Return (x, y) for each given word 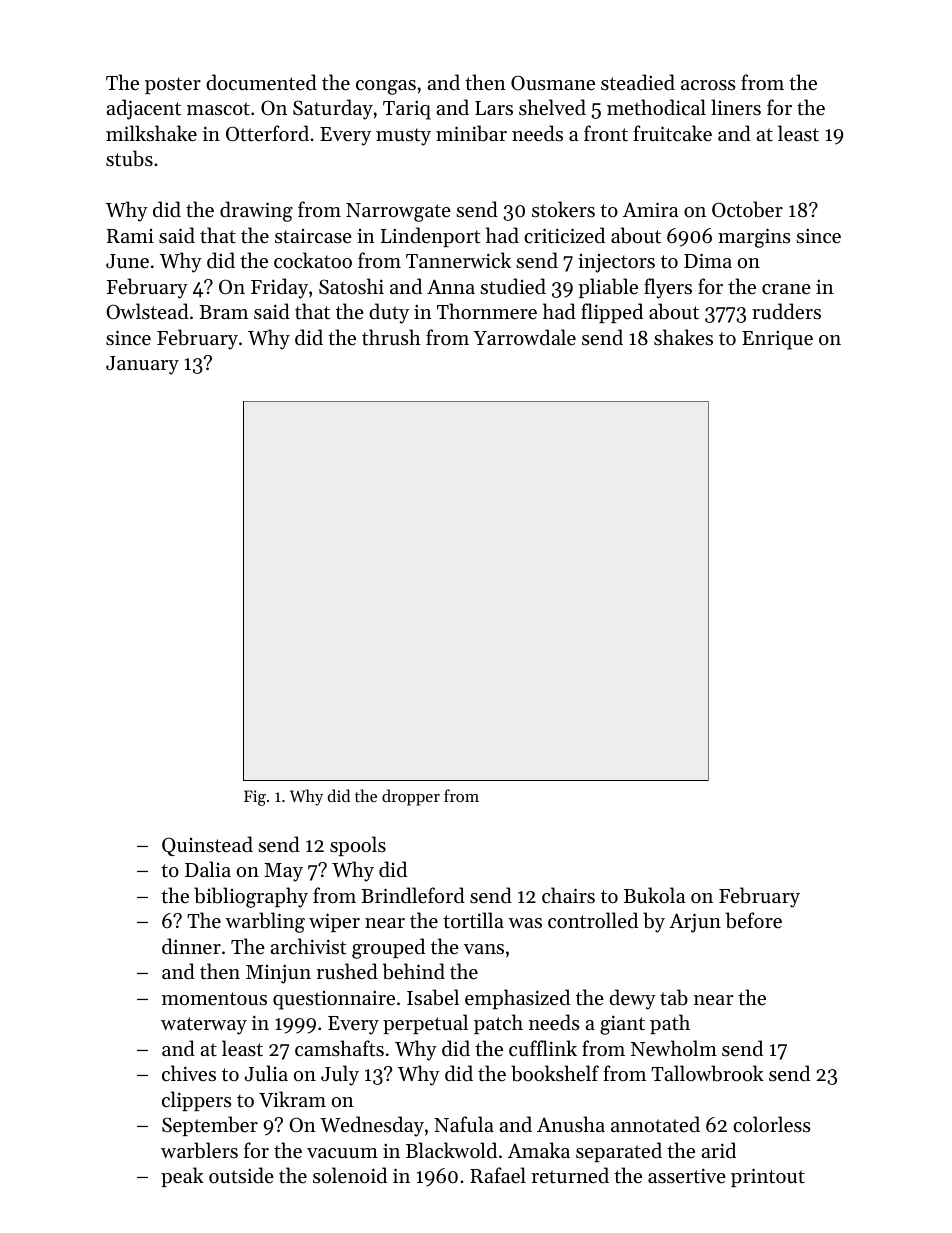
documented (261, 82)
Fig (255, 798)
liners (736, 107)
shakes (683, 337)
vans (484, 949)
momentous (214, 999)
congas (386, 87)
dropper (411, 797)
